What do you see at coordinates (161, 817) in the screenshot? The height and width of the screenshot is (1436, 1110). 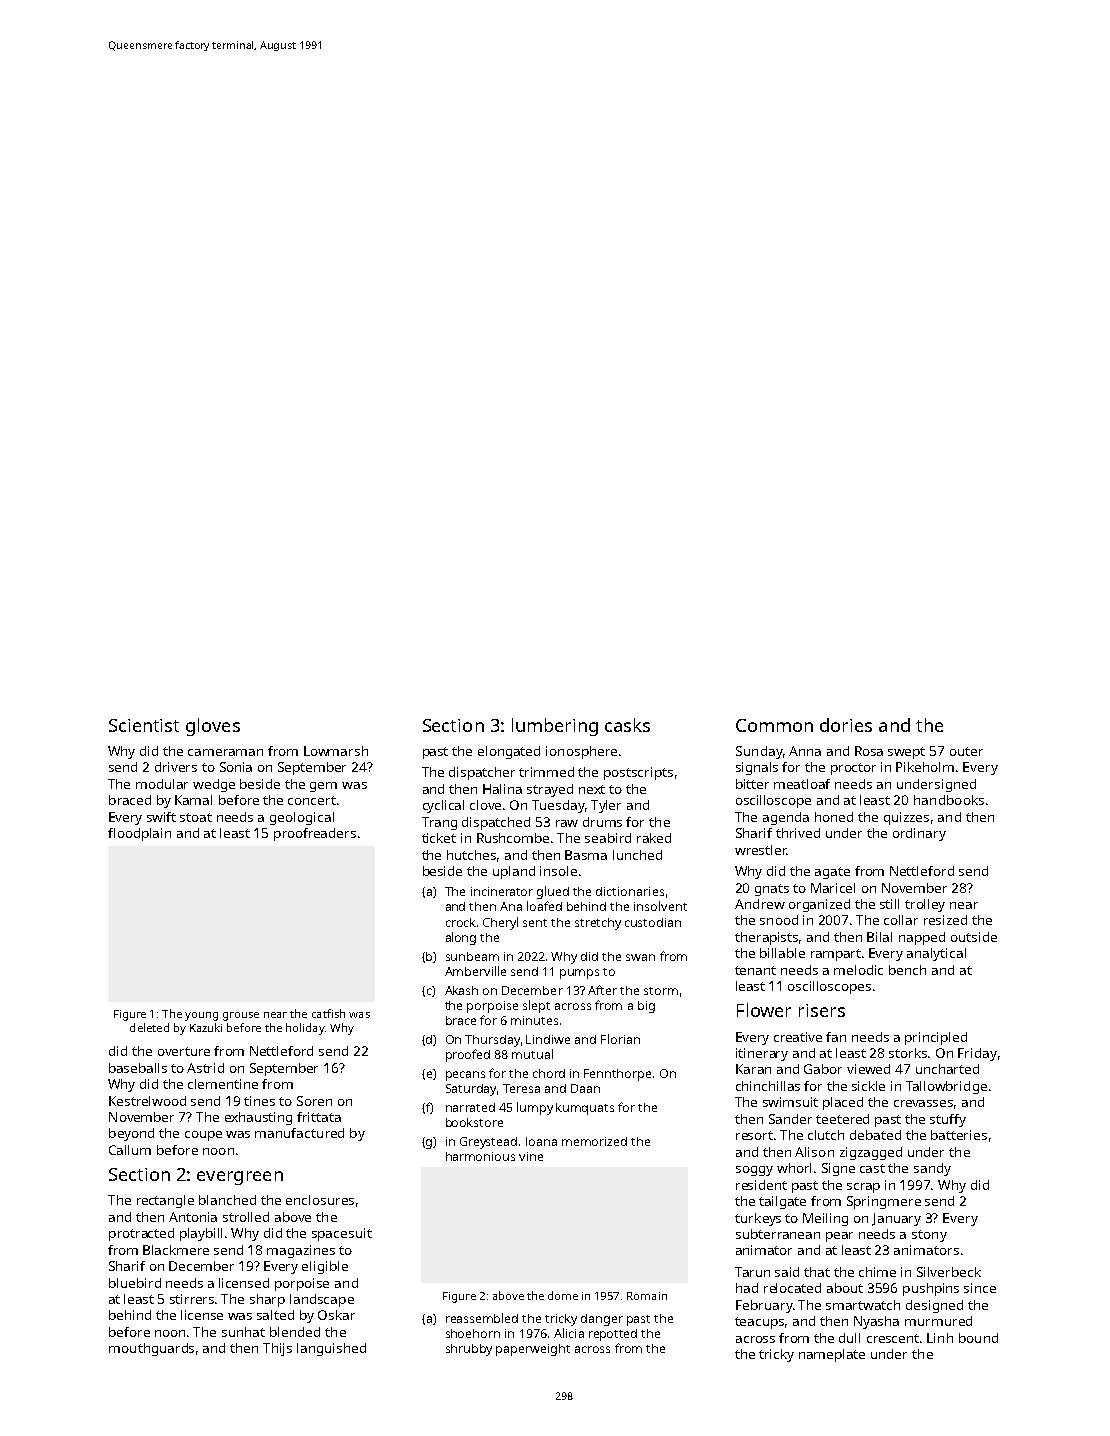 I see `swift` at bounding box center [161, 817].
